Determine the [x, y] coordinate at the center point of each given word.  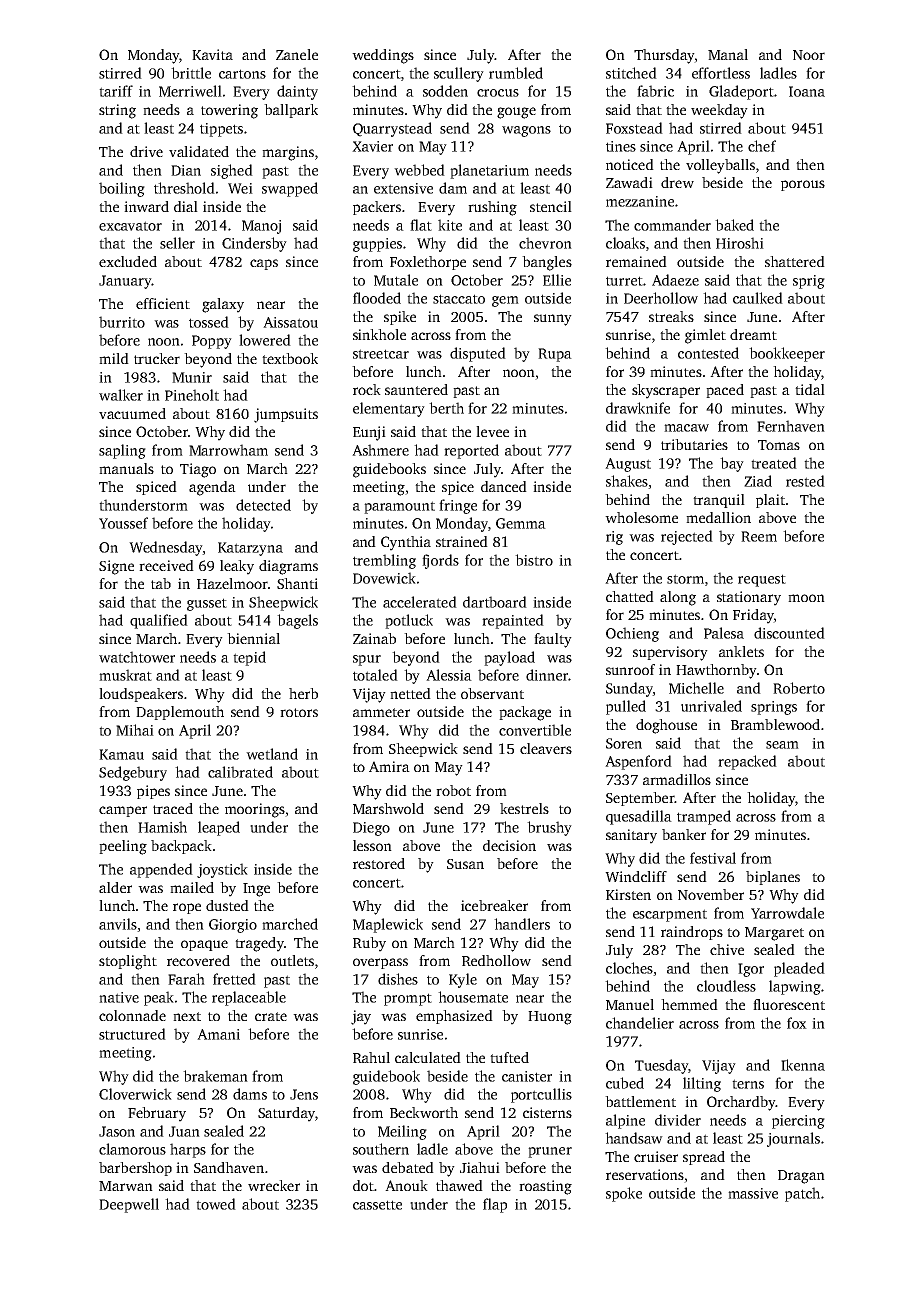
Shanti [297, 583]
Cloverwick [135, 1094]
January [125, 282]
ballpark [291, 111]
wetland [272, 754]
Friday [753, 616]
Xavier [372, 146]
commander [672, 225]
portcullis [541, 1095]
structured [132, 1034]
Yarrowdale [787, 913]
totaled [375, 675]
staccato [459, 299]
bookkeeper [787, 354]
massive [753, 1193]
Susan [465, 864]
